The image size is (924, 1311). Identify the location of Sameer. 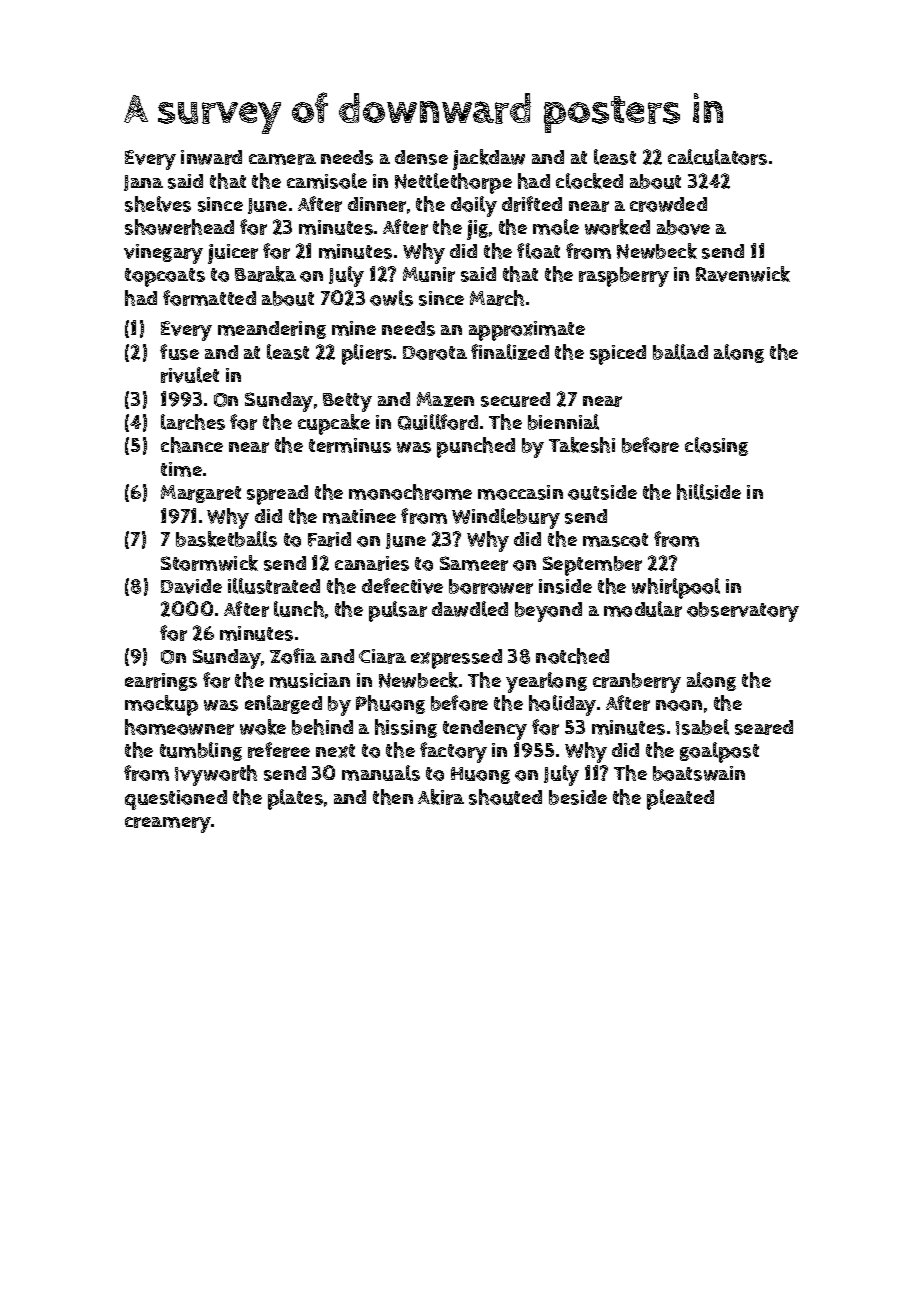
(474, 563).
